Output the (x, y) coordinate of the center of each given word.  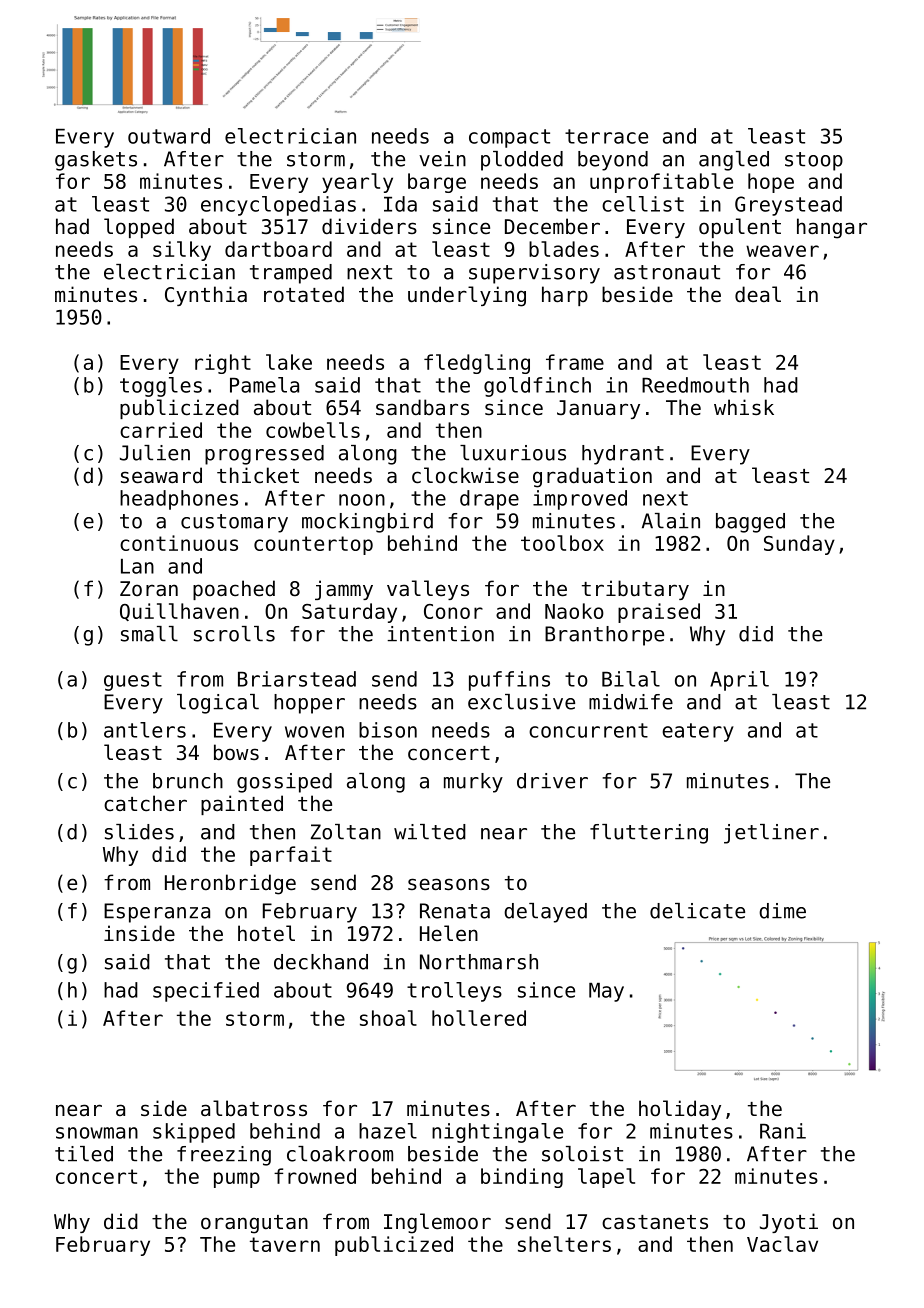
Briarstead (297, 679)
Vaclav (782, 1244)
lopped (139, 228)
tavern (285, 1244)
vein (442, 159)
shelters (564, 1244)
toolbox (562, 543)
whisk (744, 407)
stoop (814, 161)
